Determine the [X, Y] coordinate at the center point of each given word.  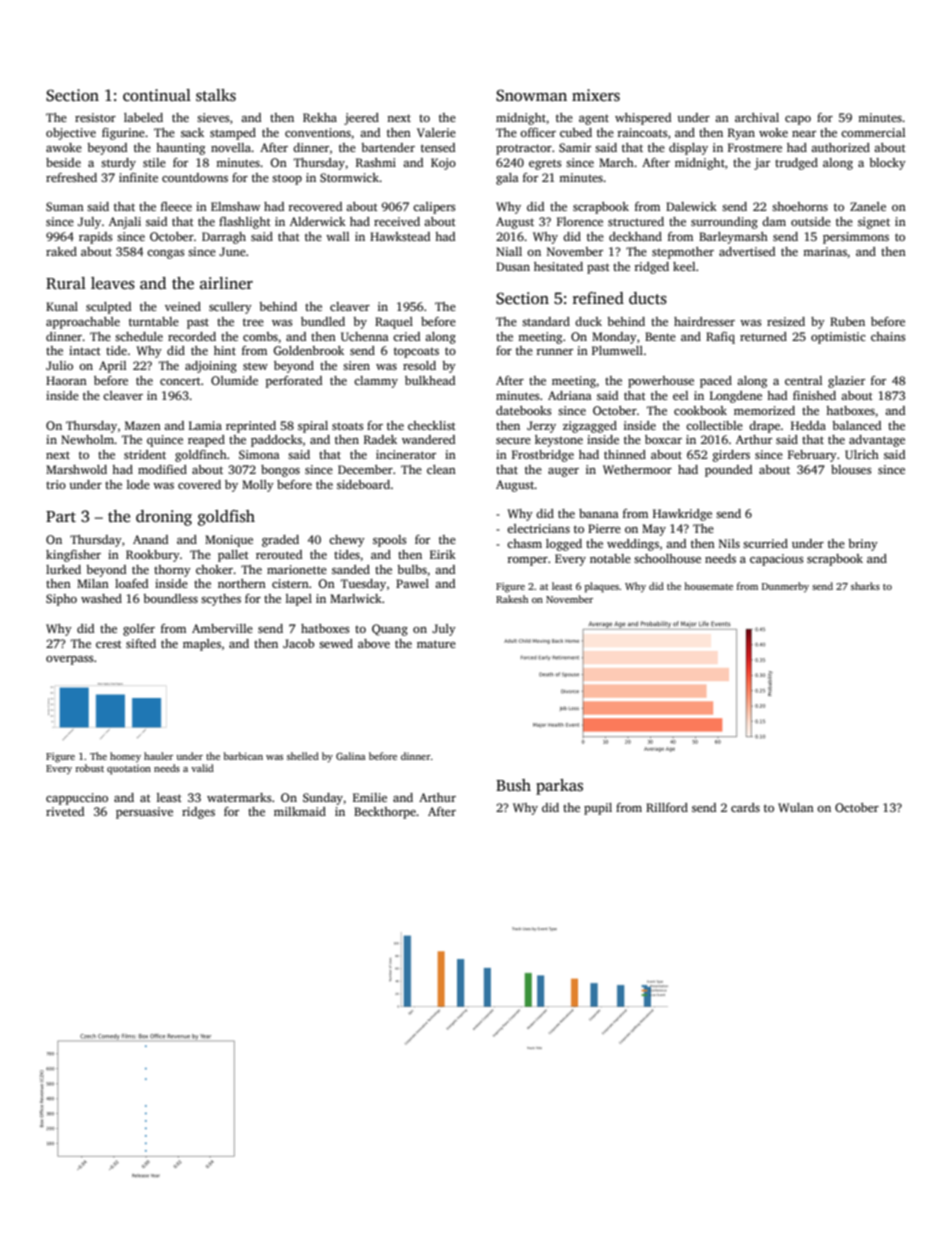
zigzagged [590, 427]
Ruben [847, 321]
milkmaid [300, 811]
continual [157, 95]
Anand [150, 539]
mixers [596, 95]
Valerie [436, 132]
